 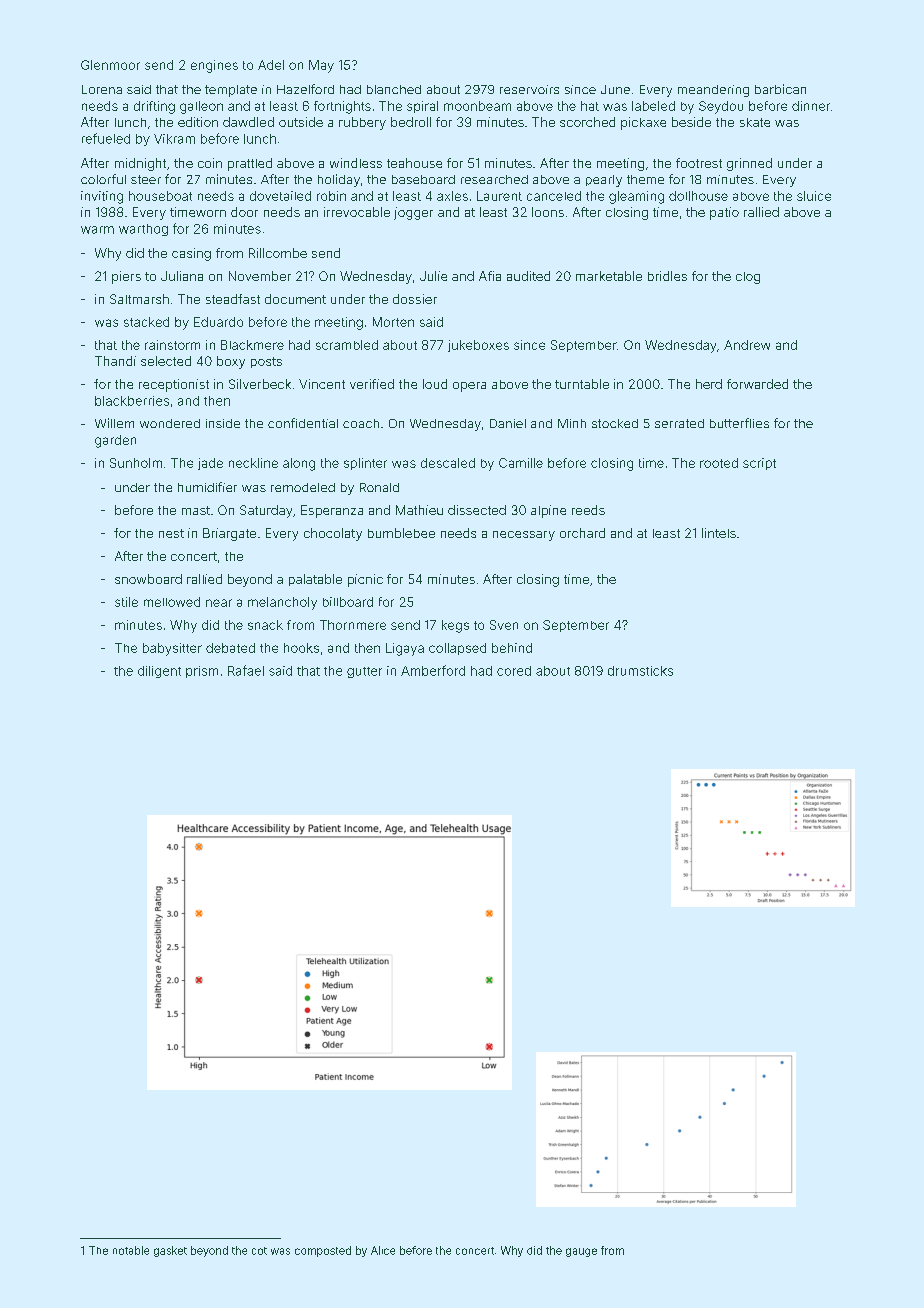 I want to click on cot, so click(x=259, y=1251).
